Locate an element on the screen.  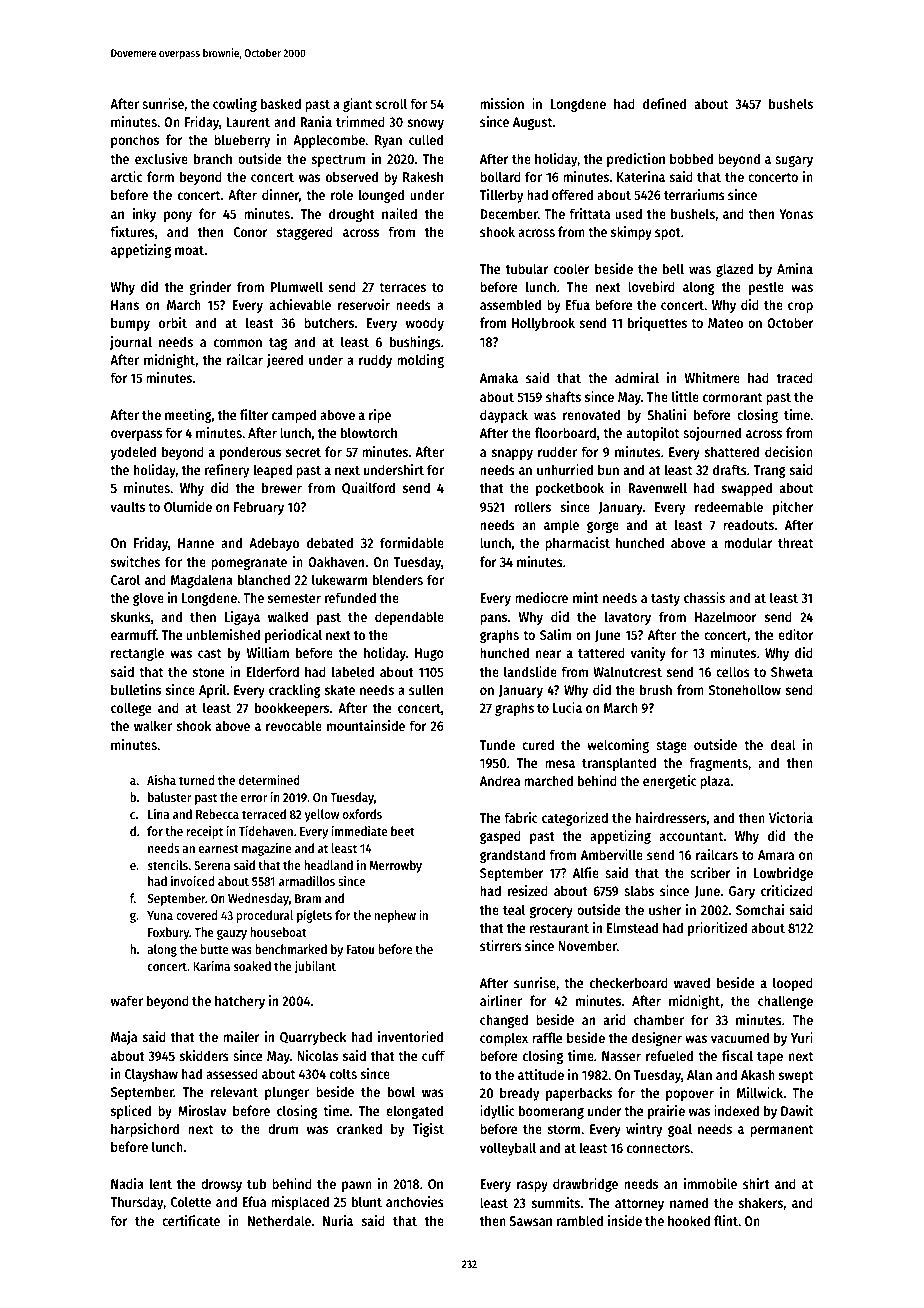
autopilot is located at coordinates (653, 434).
